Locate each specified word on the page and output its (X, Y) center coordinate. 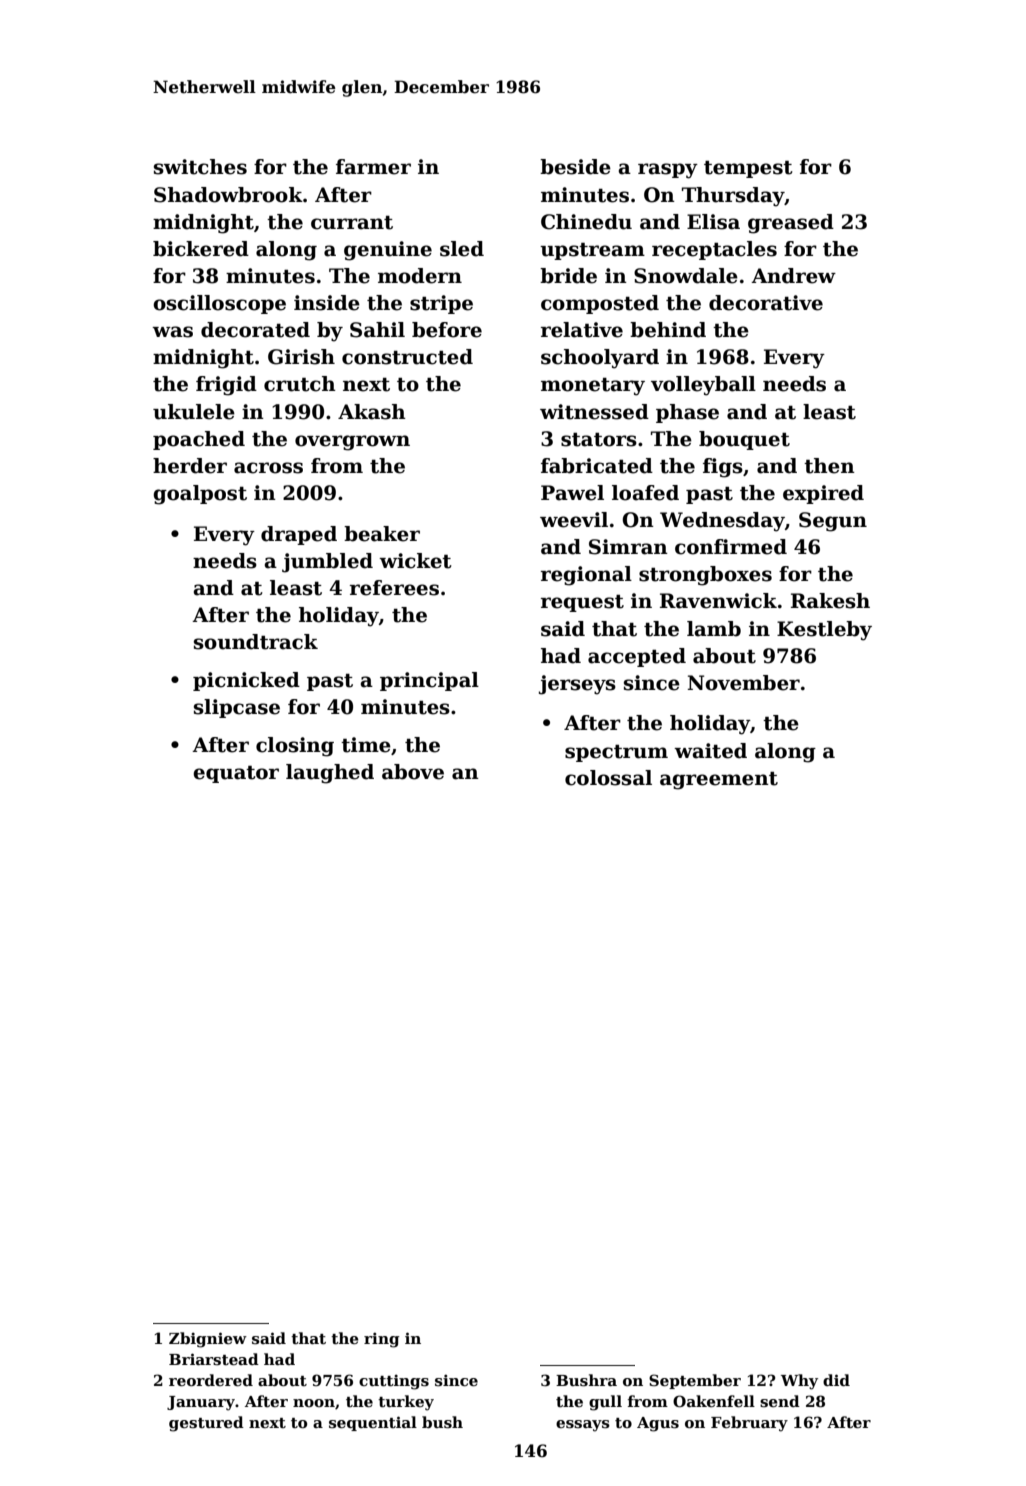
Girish (301, 357)
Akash (372, 412)
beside (575, 167)
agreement (719, 781)
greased (791, 224)
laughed (330, 774)
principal (429, 681)
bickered (201, 249)
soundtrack (256, 642)
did (836, 1380)
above (413, 772)
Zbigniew (208, 1340)
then (829, 466)
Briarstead (214, 1359)
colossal (608, 778)
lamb (714, 629)
